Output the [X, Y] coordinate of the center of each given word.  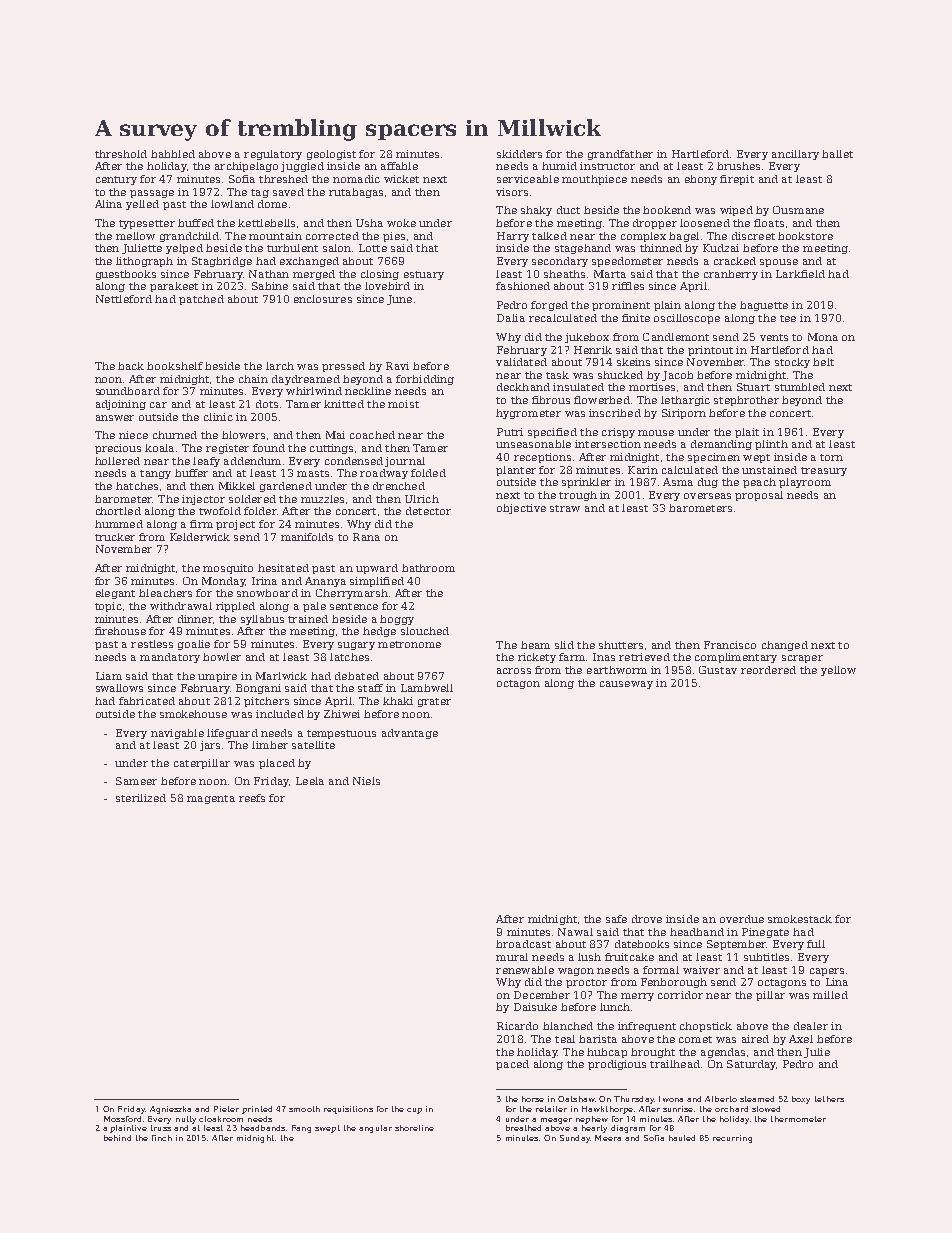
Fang [301, 1129]
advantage [410, 734]
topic [108, 607]
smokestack [800, 919]
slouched [425, 631]
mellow [135, 236]
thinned [661, 248]
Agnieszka [170, 1110]
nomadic [356, 179]
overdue [742, 919]
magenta [211, 799]
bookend [667, 210]
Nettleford [124, 299]
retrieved [644, 657]
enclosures [323, 299]
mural [512, 957]
